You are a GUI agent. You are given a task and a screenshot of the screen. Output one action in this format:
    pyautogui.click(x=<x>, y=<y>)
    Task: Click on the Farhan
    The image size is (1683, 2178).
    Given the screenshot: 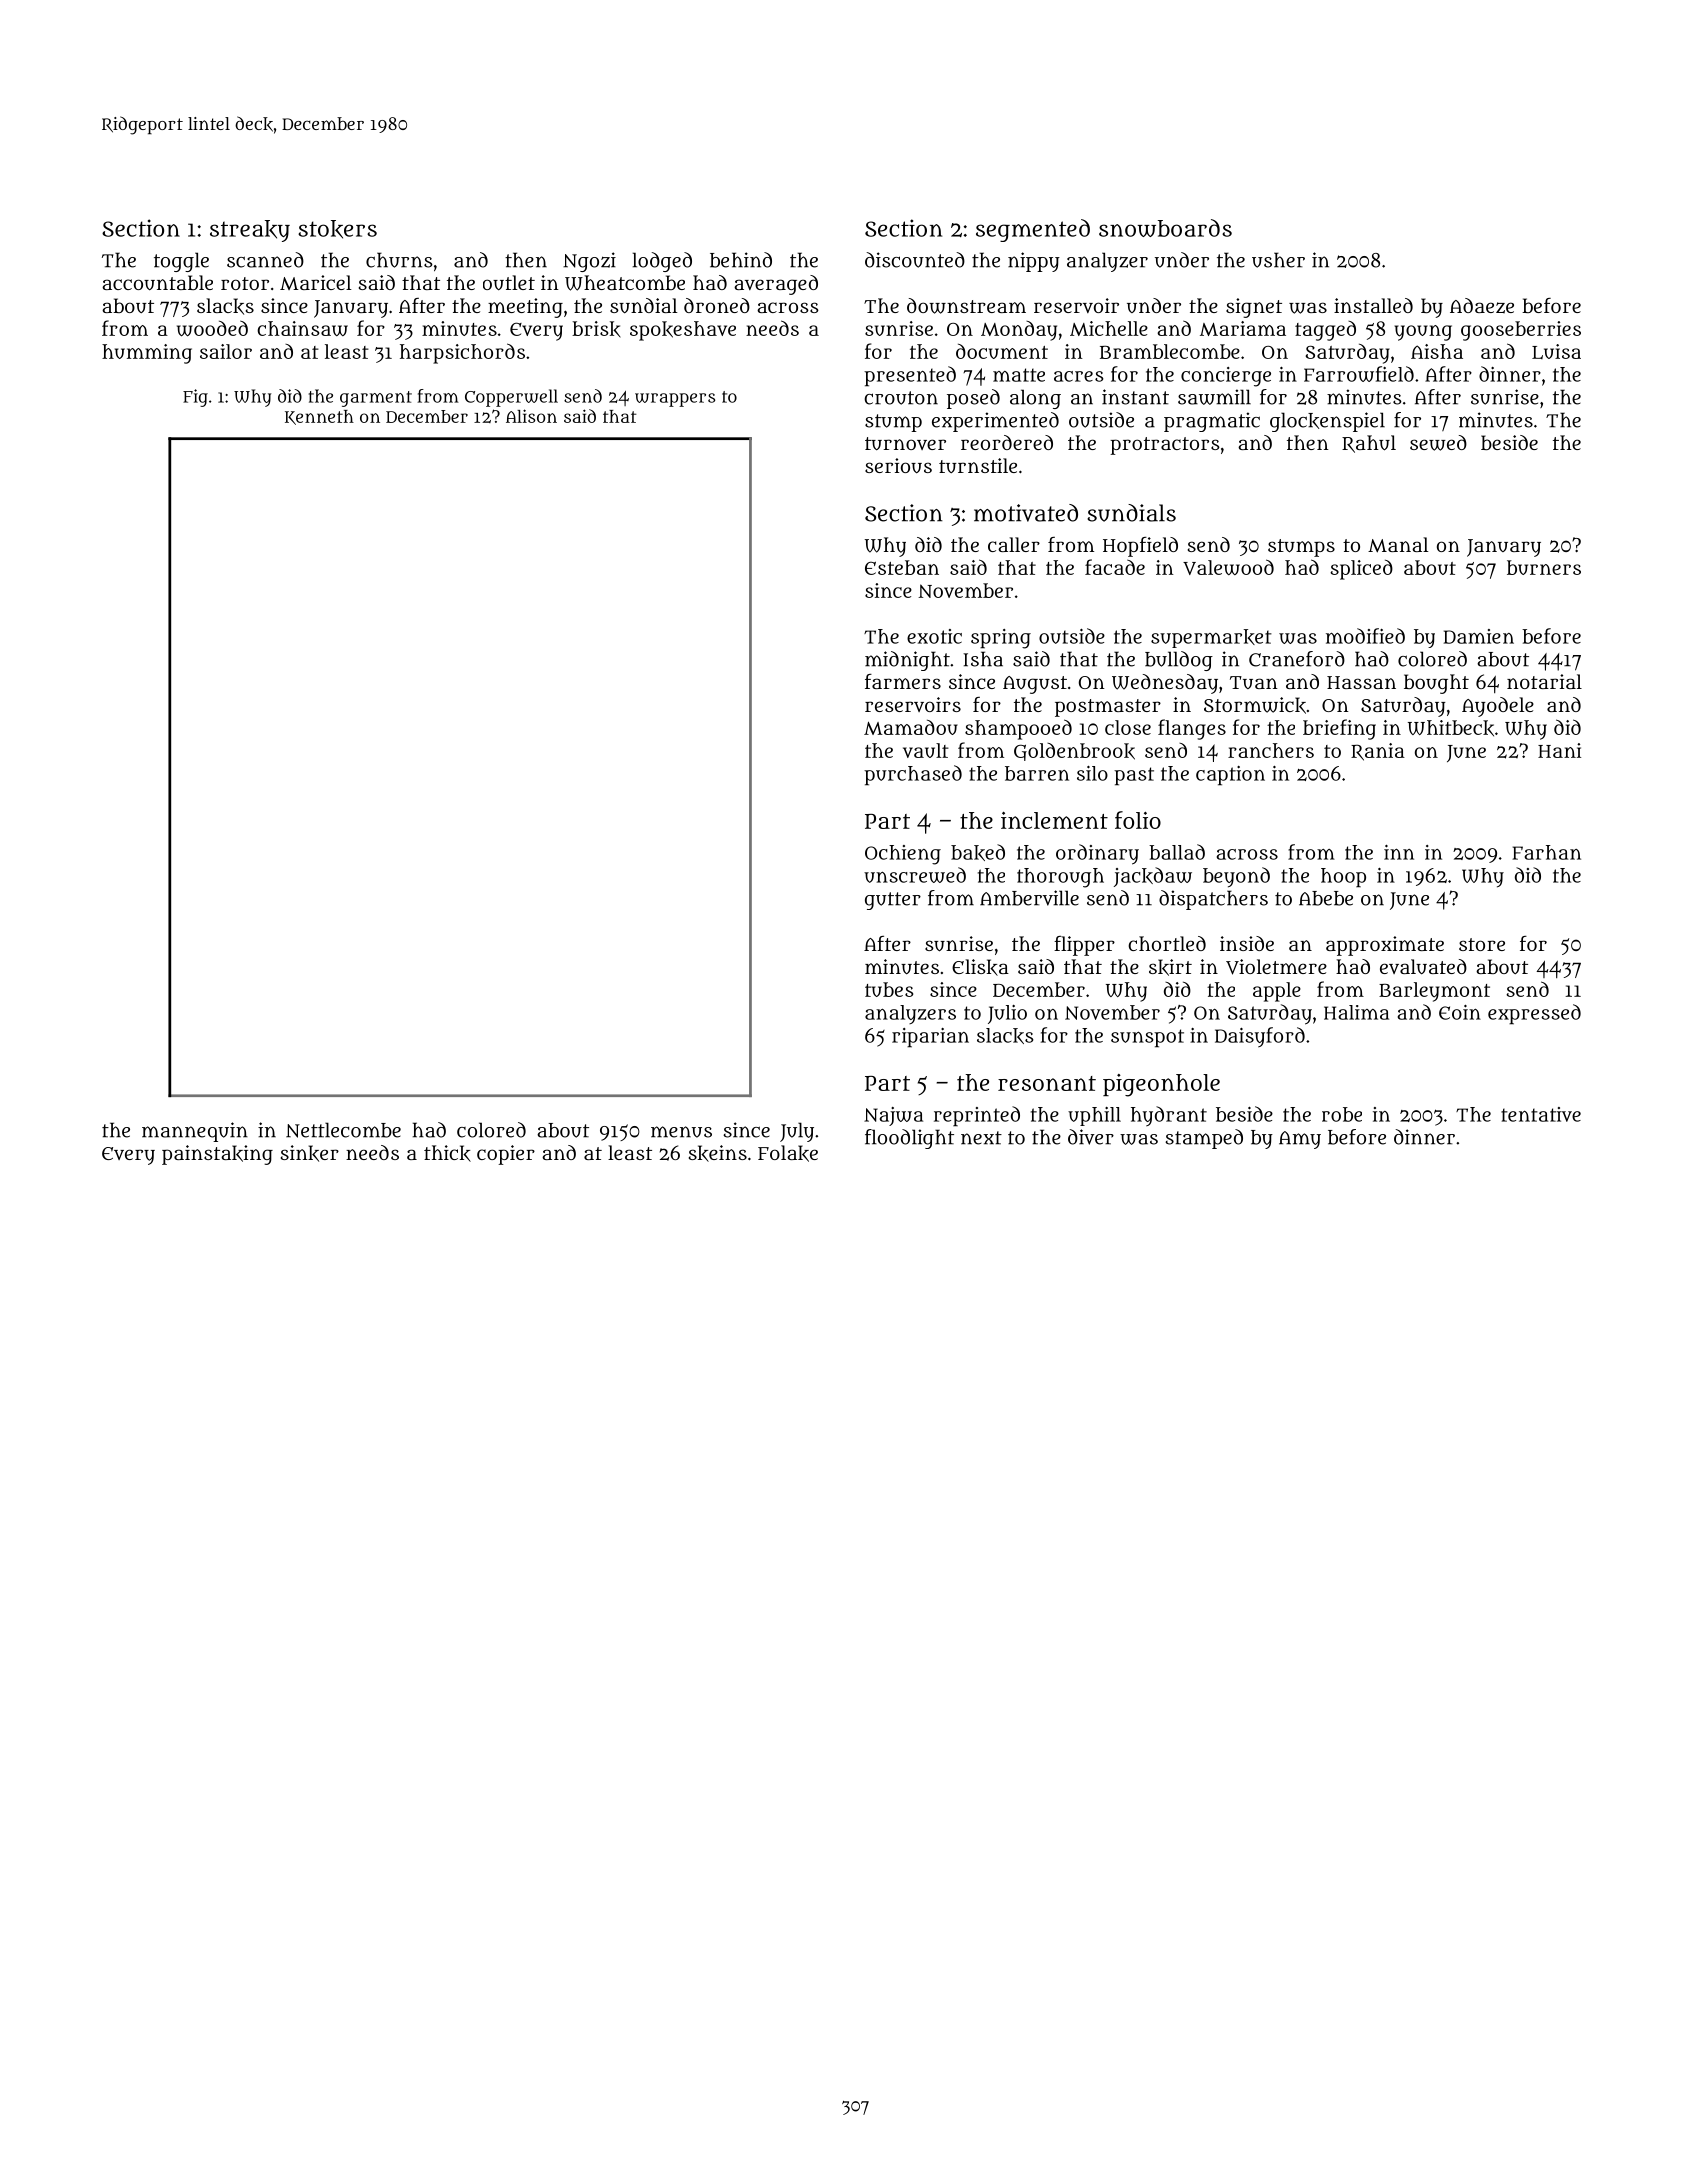 What is the action you would take?
    pyautogui.click(x=1546, y=852)
